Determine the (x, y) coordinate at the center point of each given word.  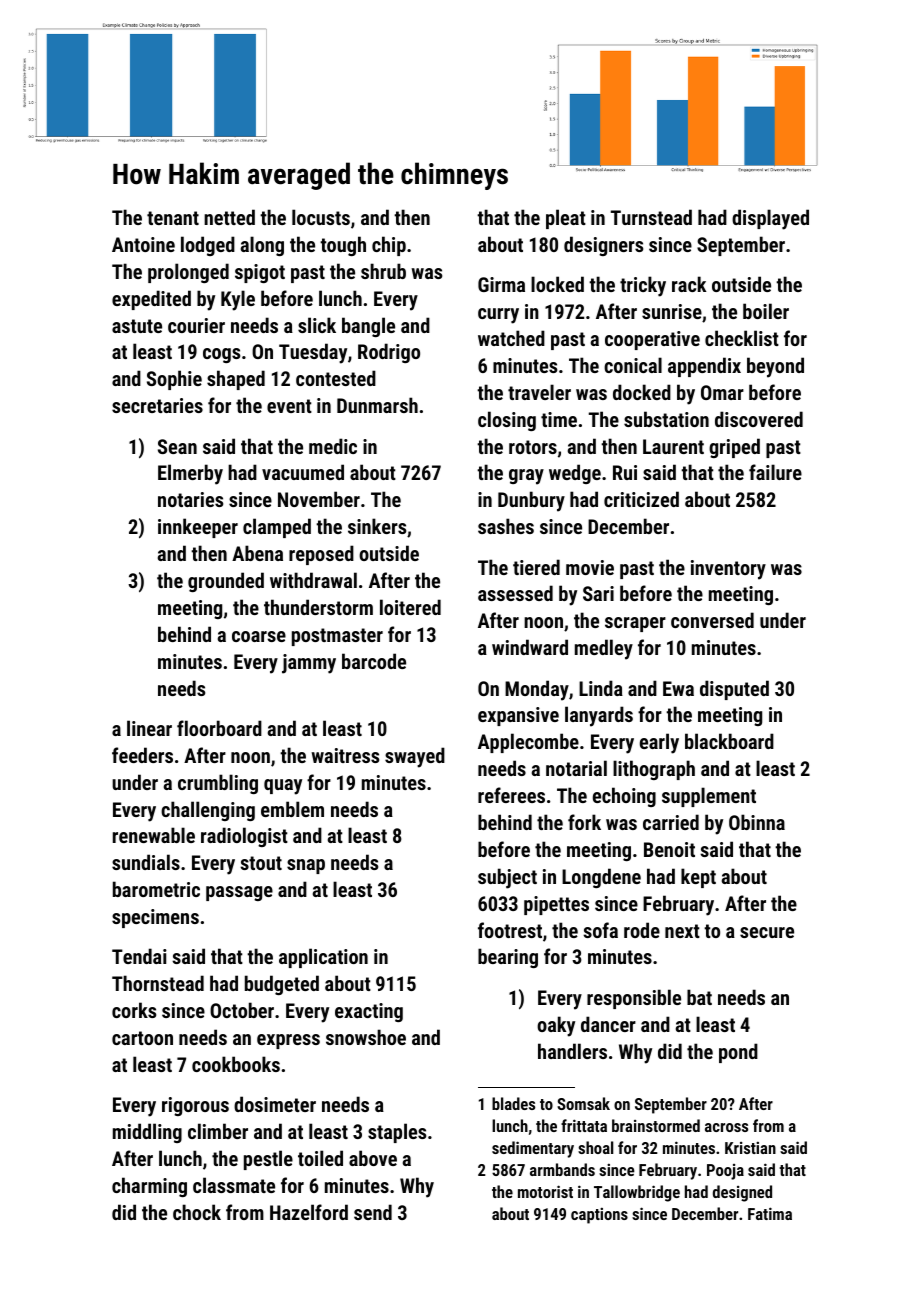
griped (734, 448)
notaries (190, 499)
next (682, 931)
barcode (374, 661)
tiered (536, 567)
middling (147, 1133)
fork (584, 822)
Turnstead (651, 217)
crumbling (218, 784)
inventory (728, 570)
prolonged (188, 273)
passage (239, 893)
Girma (501, 284)
